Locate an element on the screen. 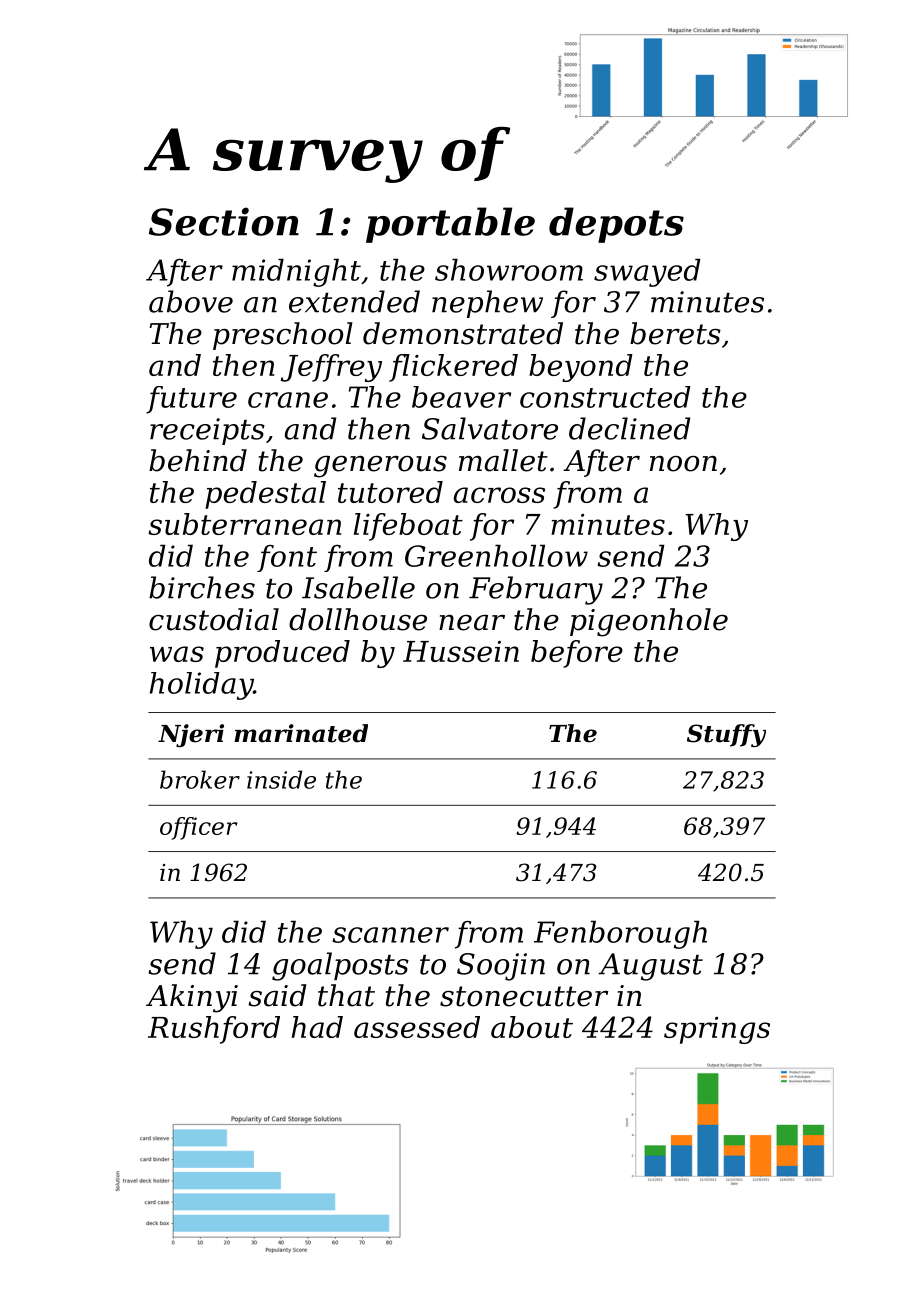 The width and height of the screenshot is (924, 1311). midnight is located at coordinates (296, 272).
